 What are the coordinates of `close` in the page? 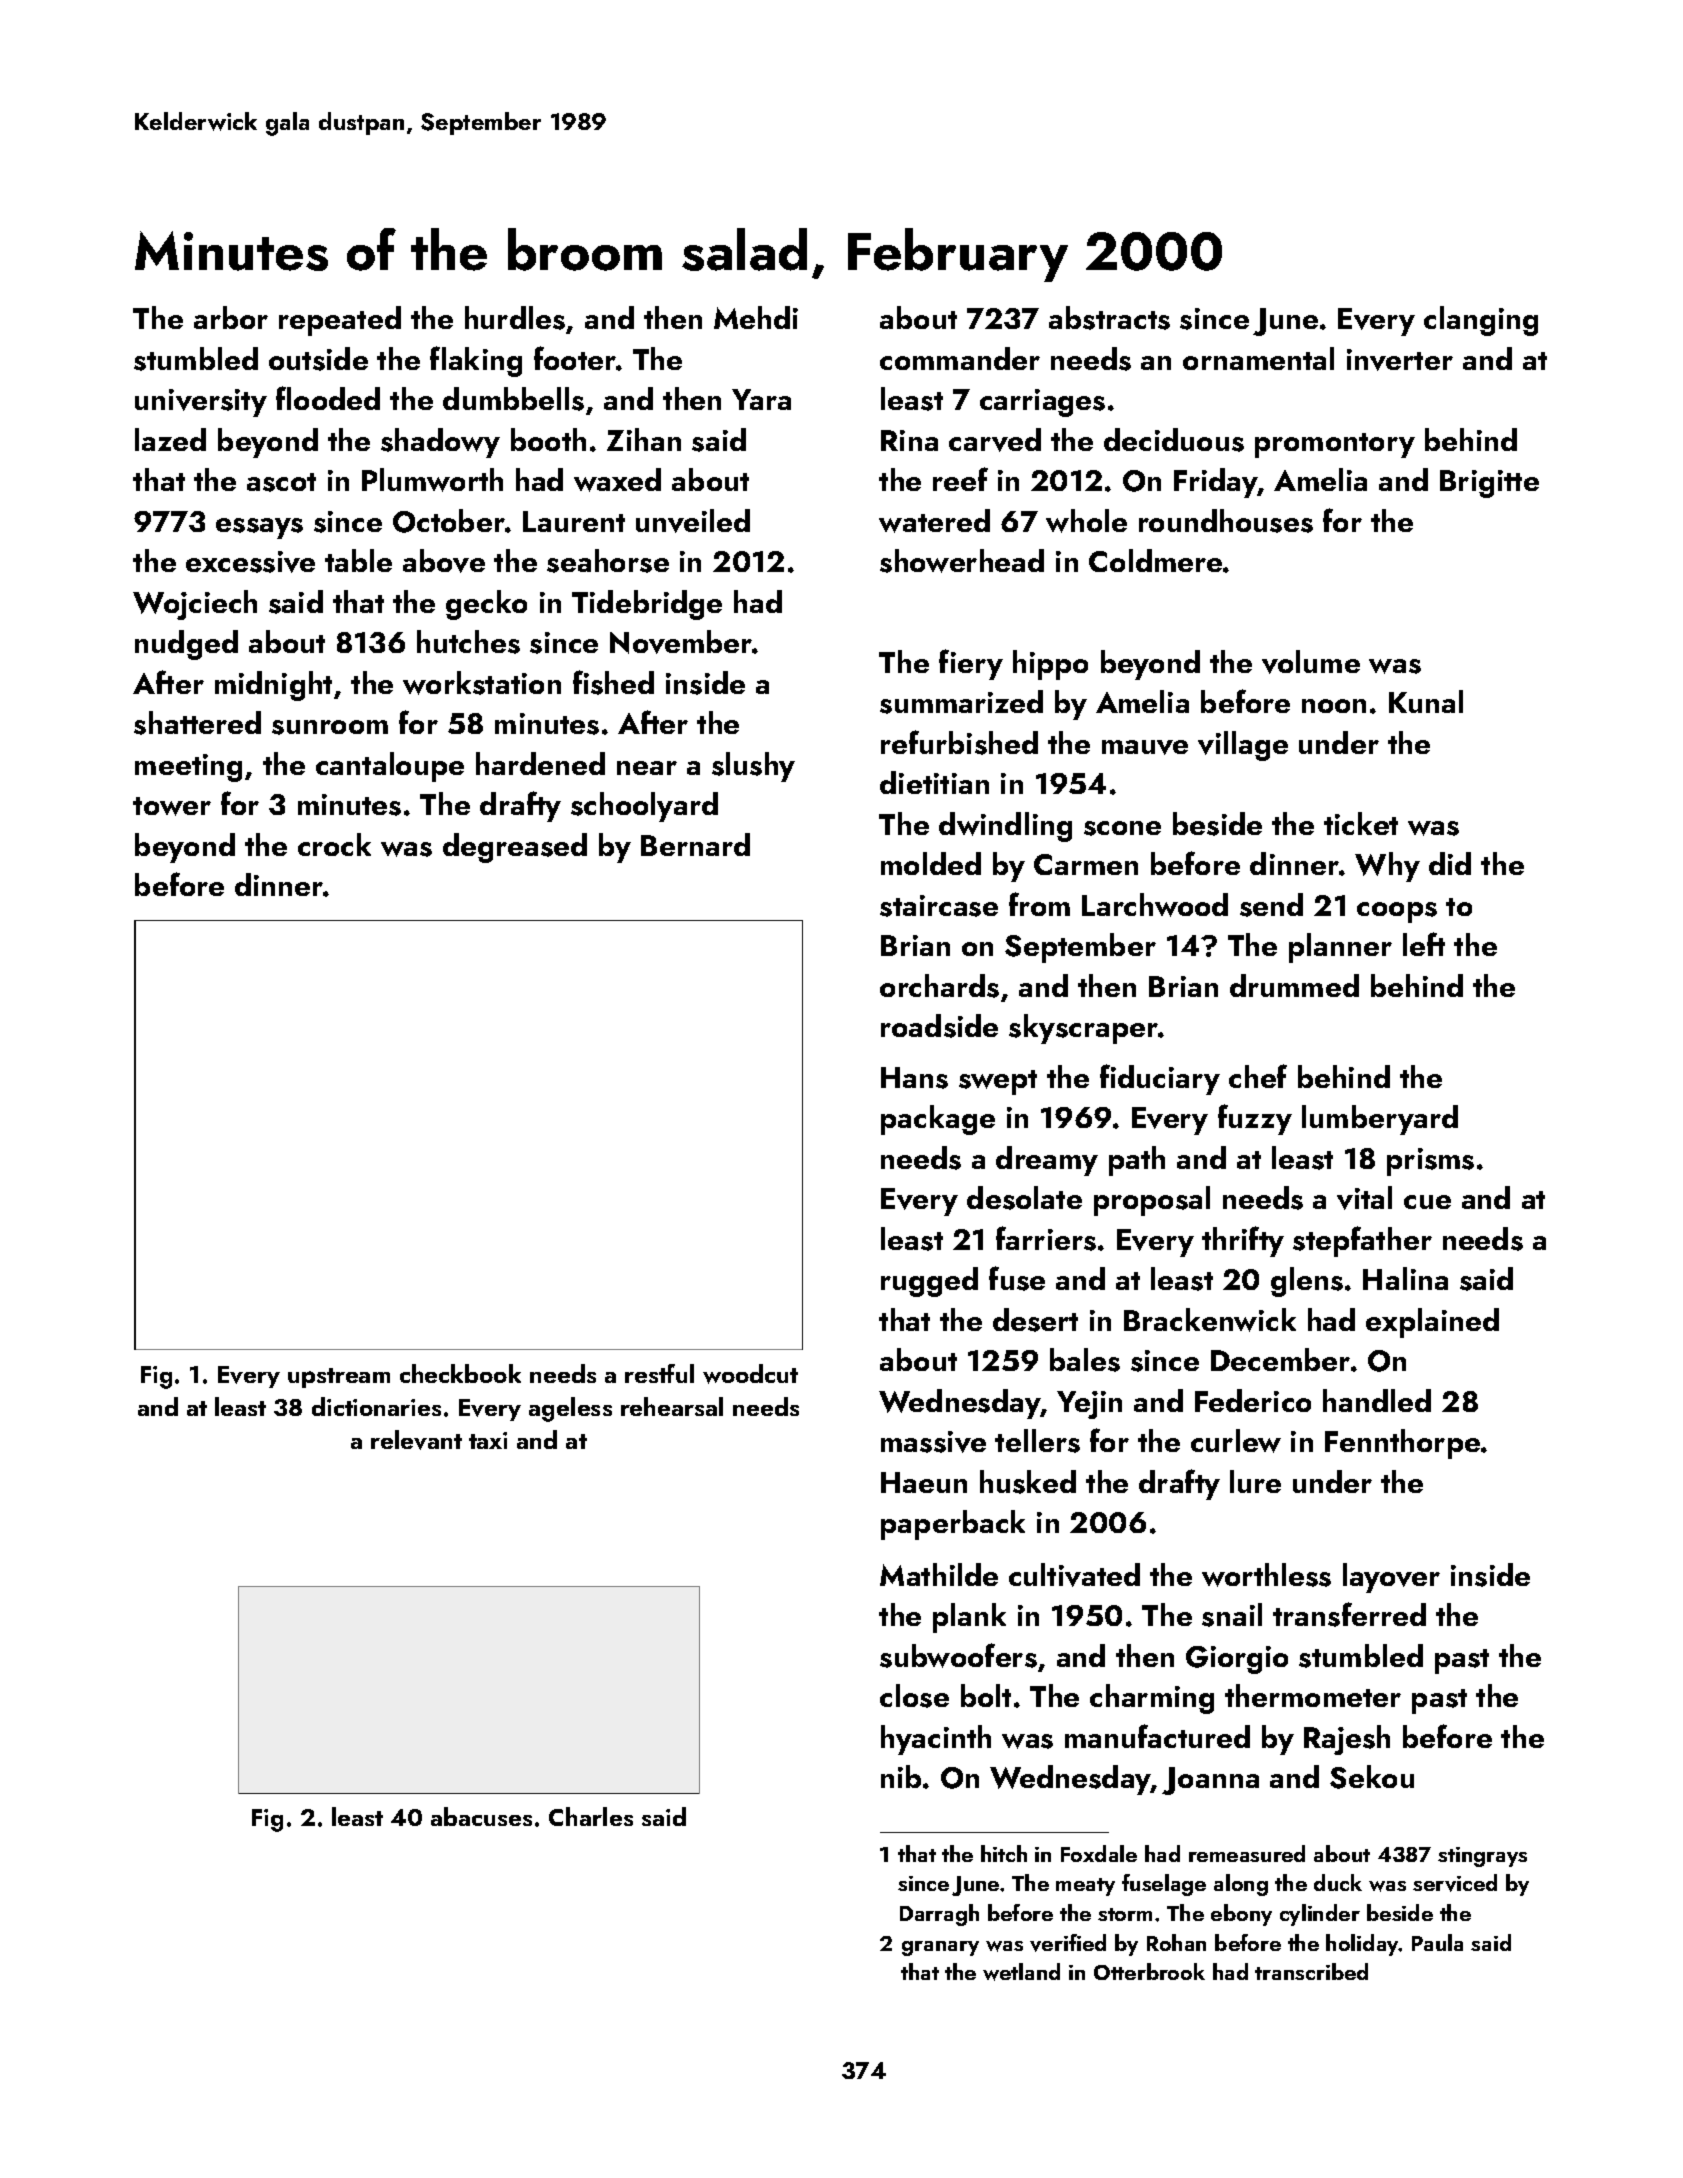 It's located at (914, 1696).
